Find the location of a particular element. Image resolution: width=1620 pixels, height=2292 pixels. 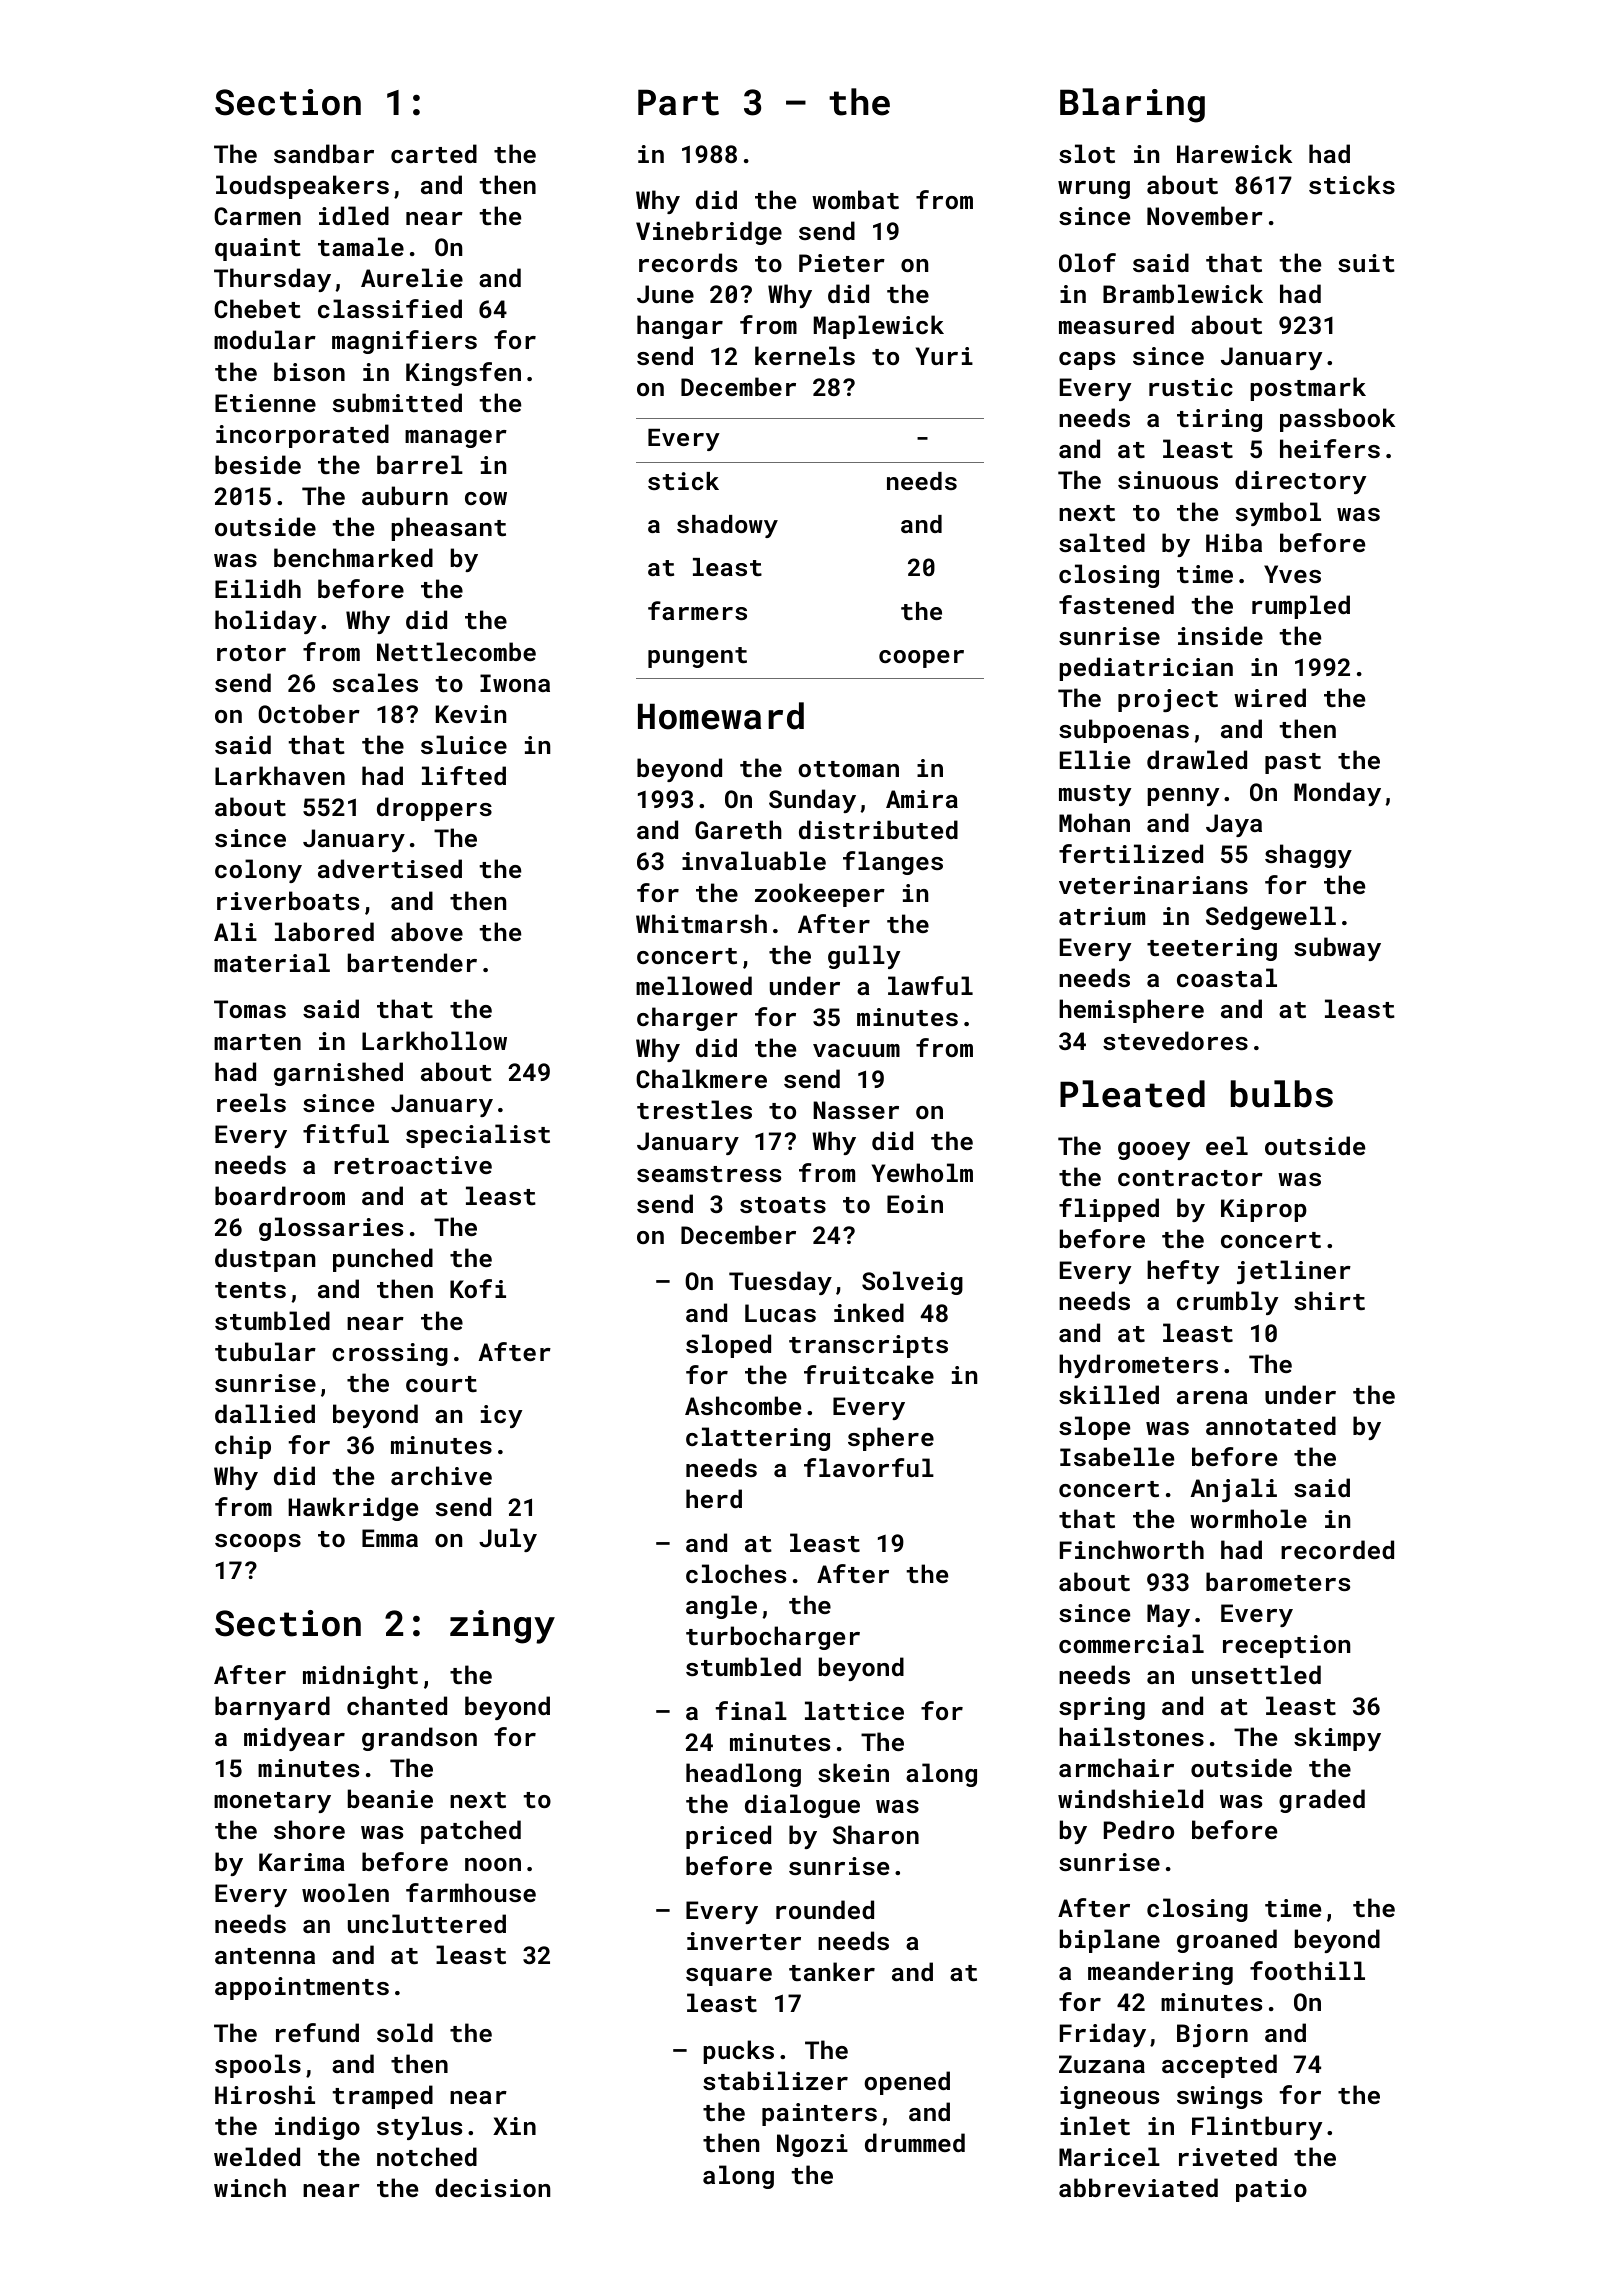

modular is located at coordinates (265, 339).
